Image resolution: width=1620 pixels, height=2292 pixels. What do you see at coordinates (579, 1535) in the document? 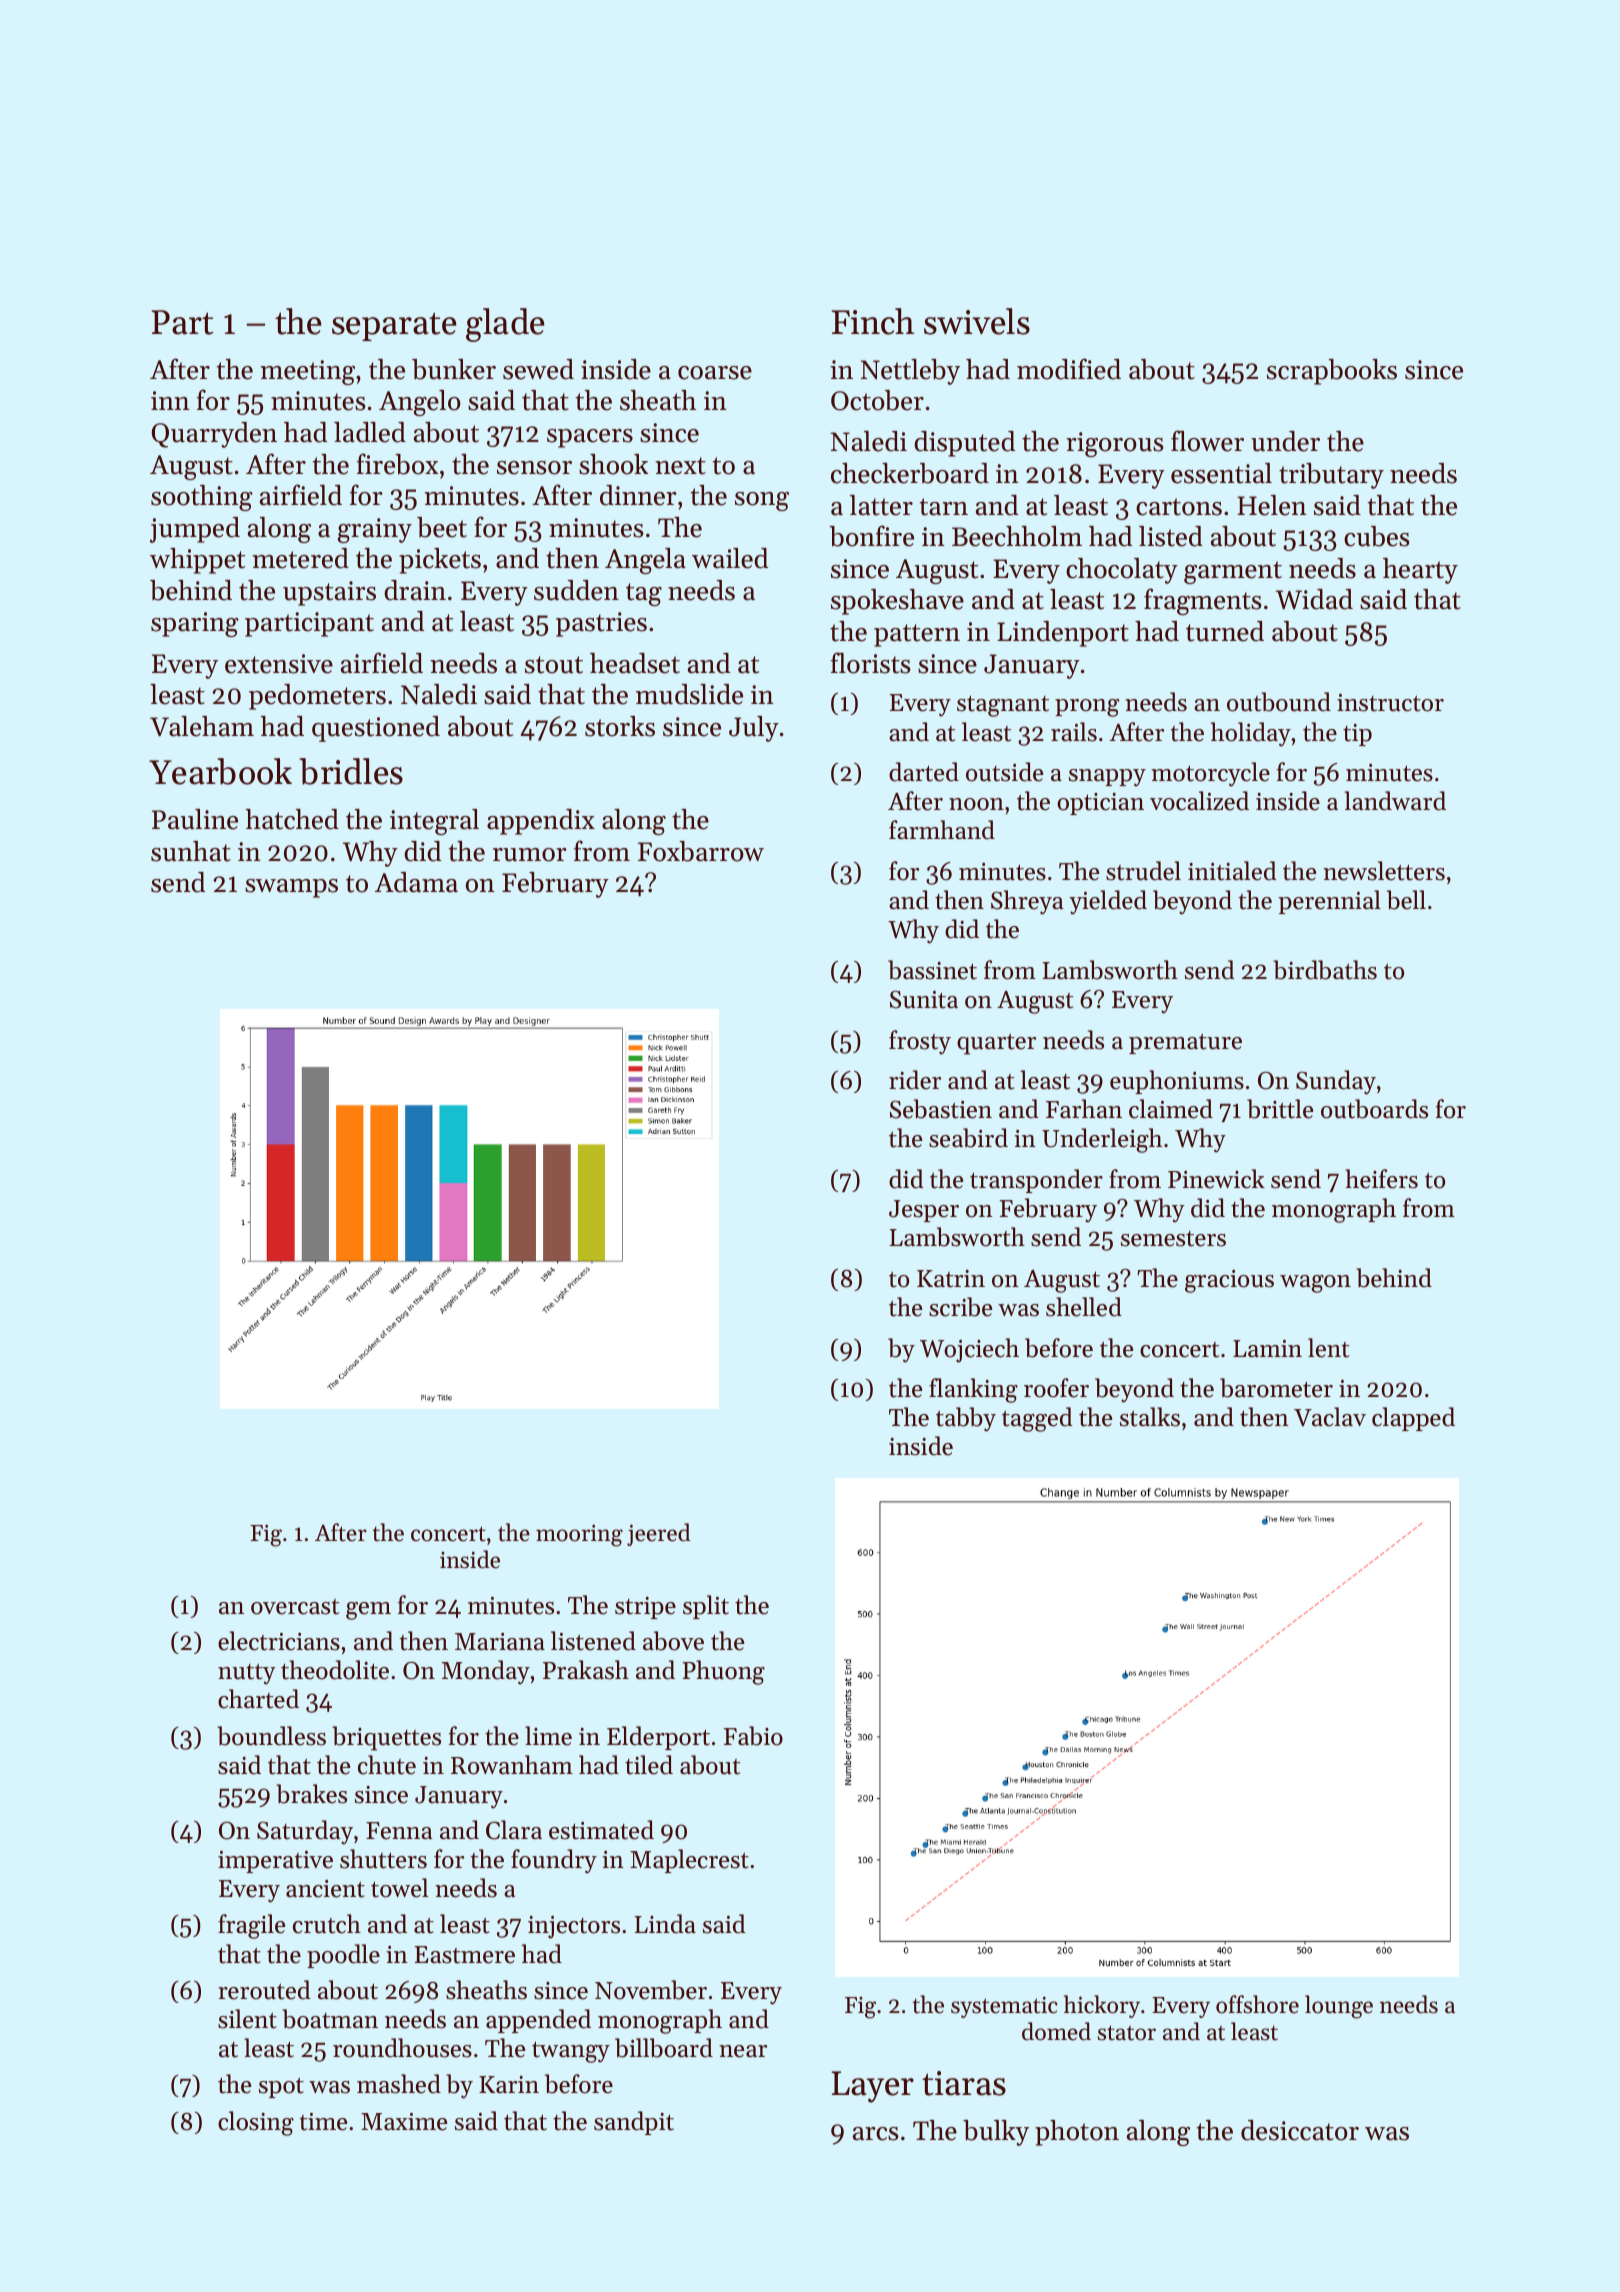
I see `mooring` at bounding box center [579, 1535].
